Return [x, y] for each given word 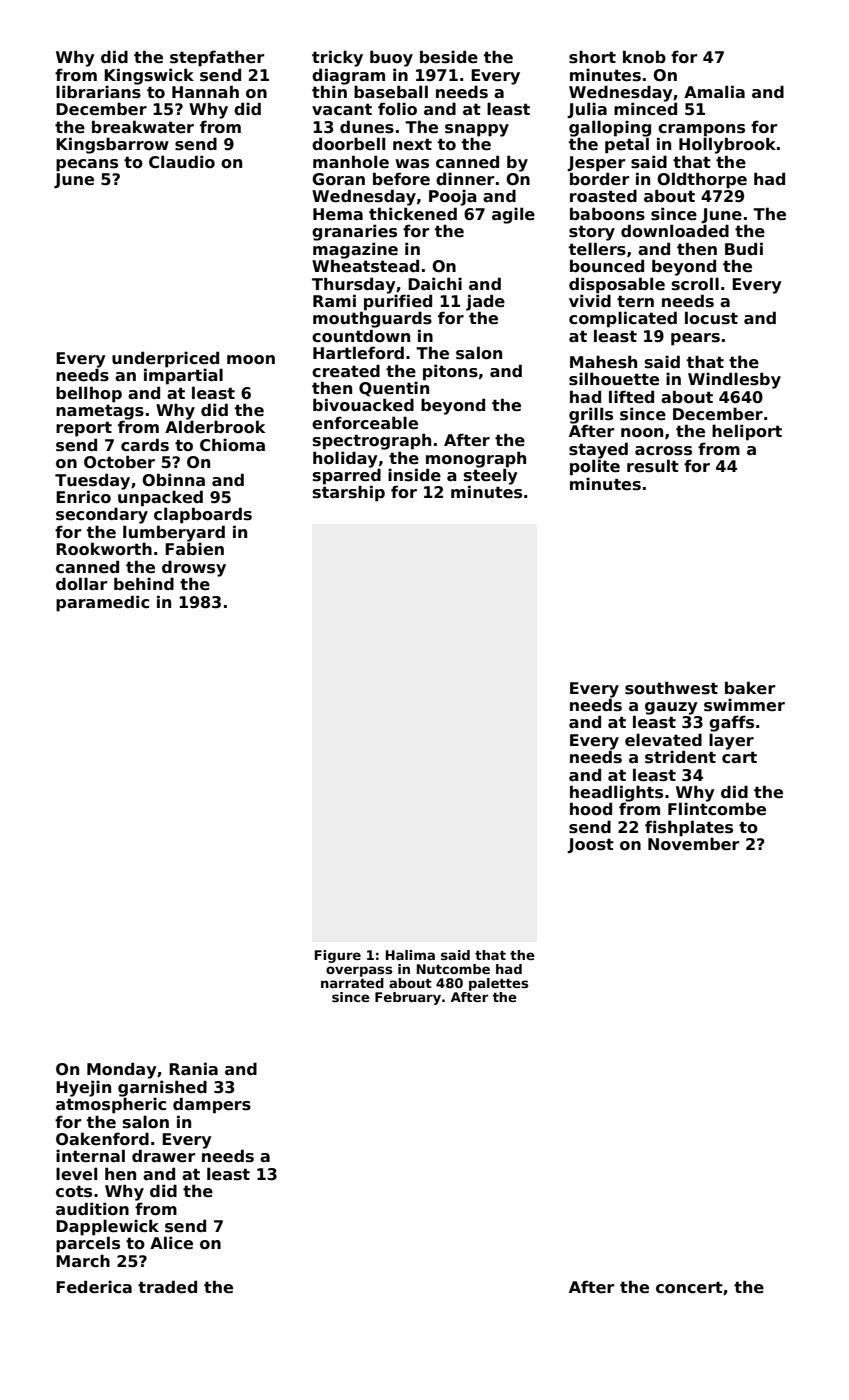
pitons [450, 372]
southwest [671, 688]
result [653, 466]
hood [591, 809]
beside [449, 57]
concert [689, 1287]
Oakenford [102, 1139]
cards [145, 445]
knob [644, 57]
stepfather [217, 58]
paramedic [102, 603]
